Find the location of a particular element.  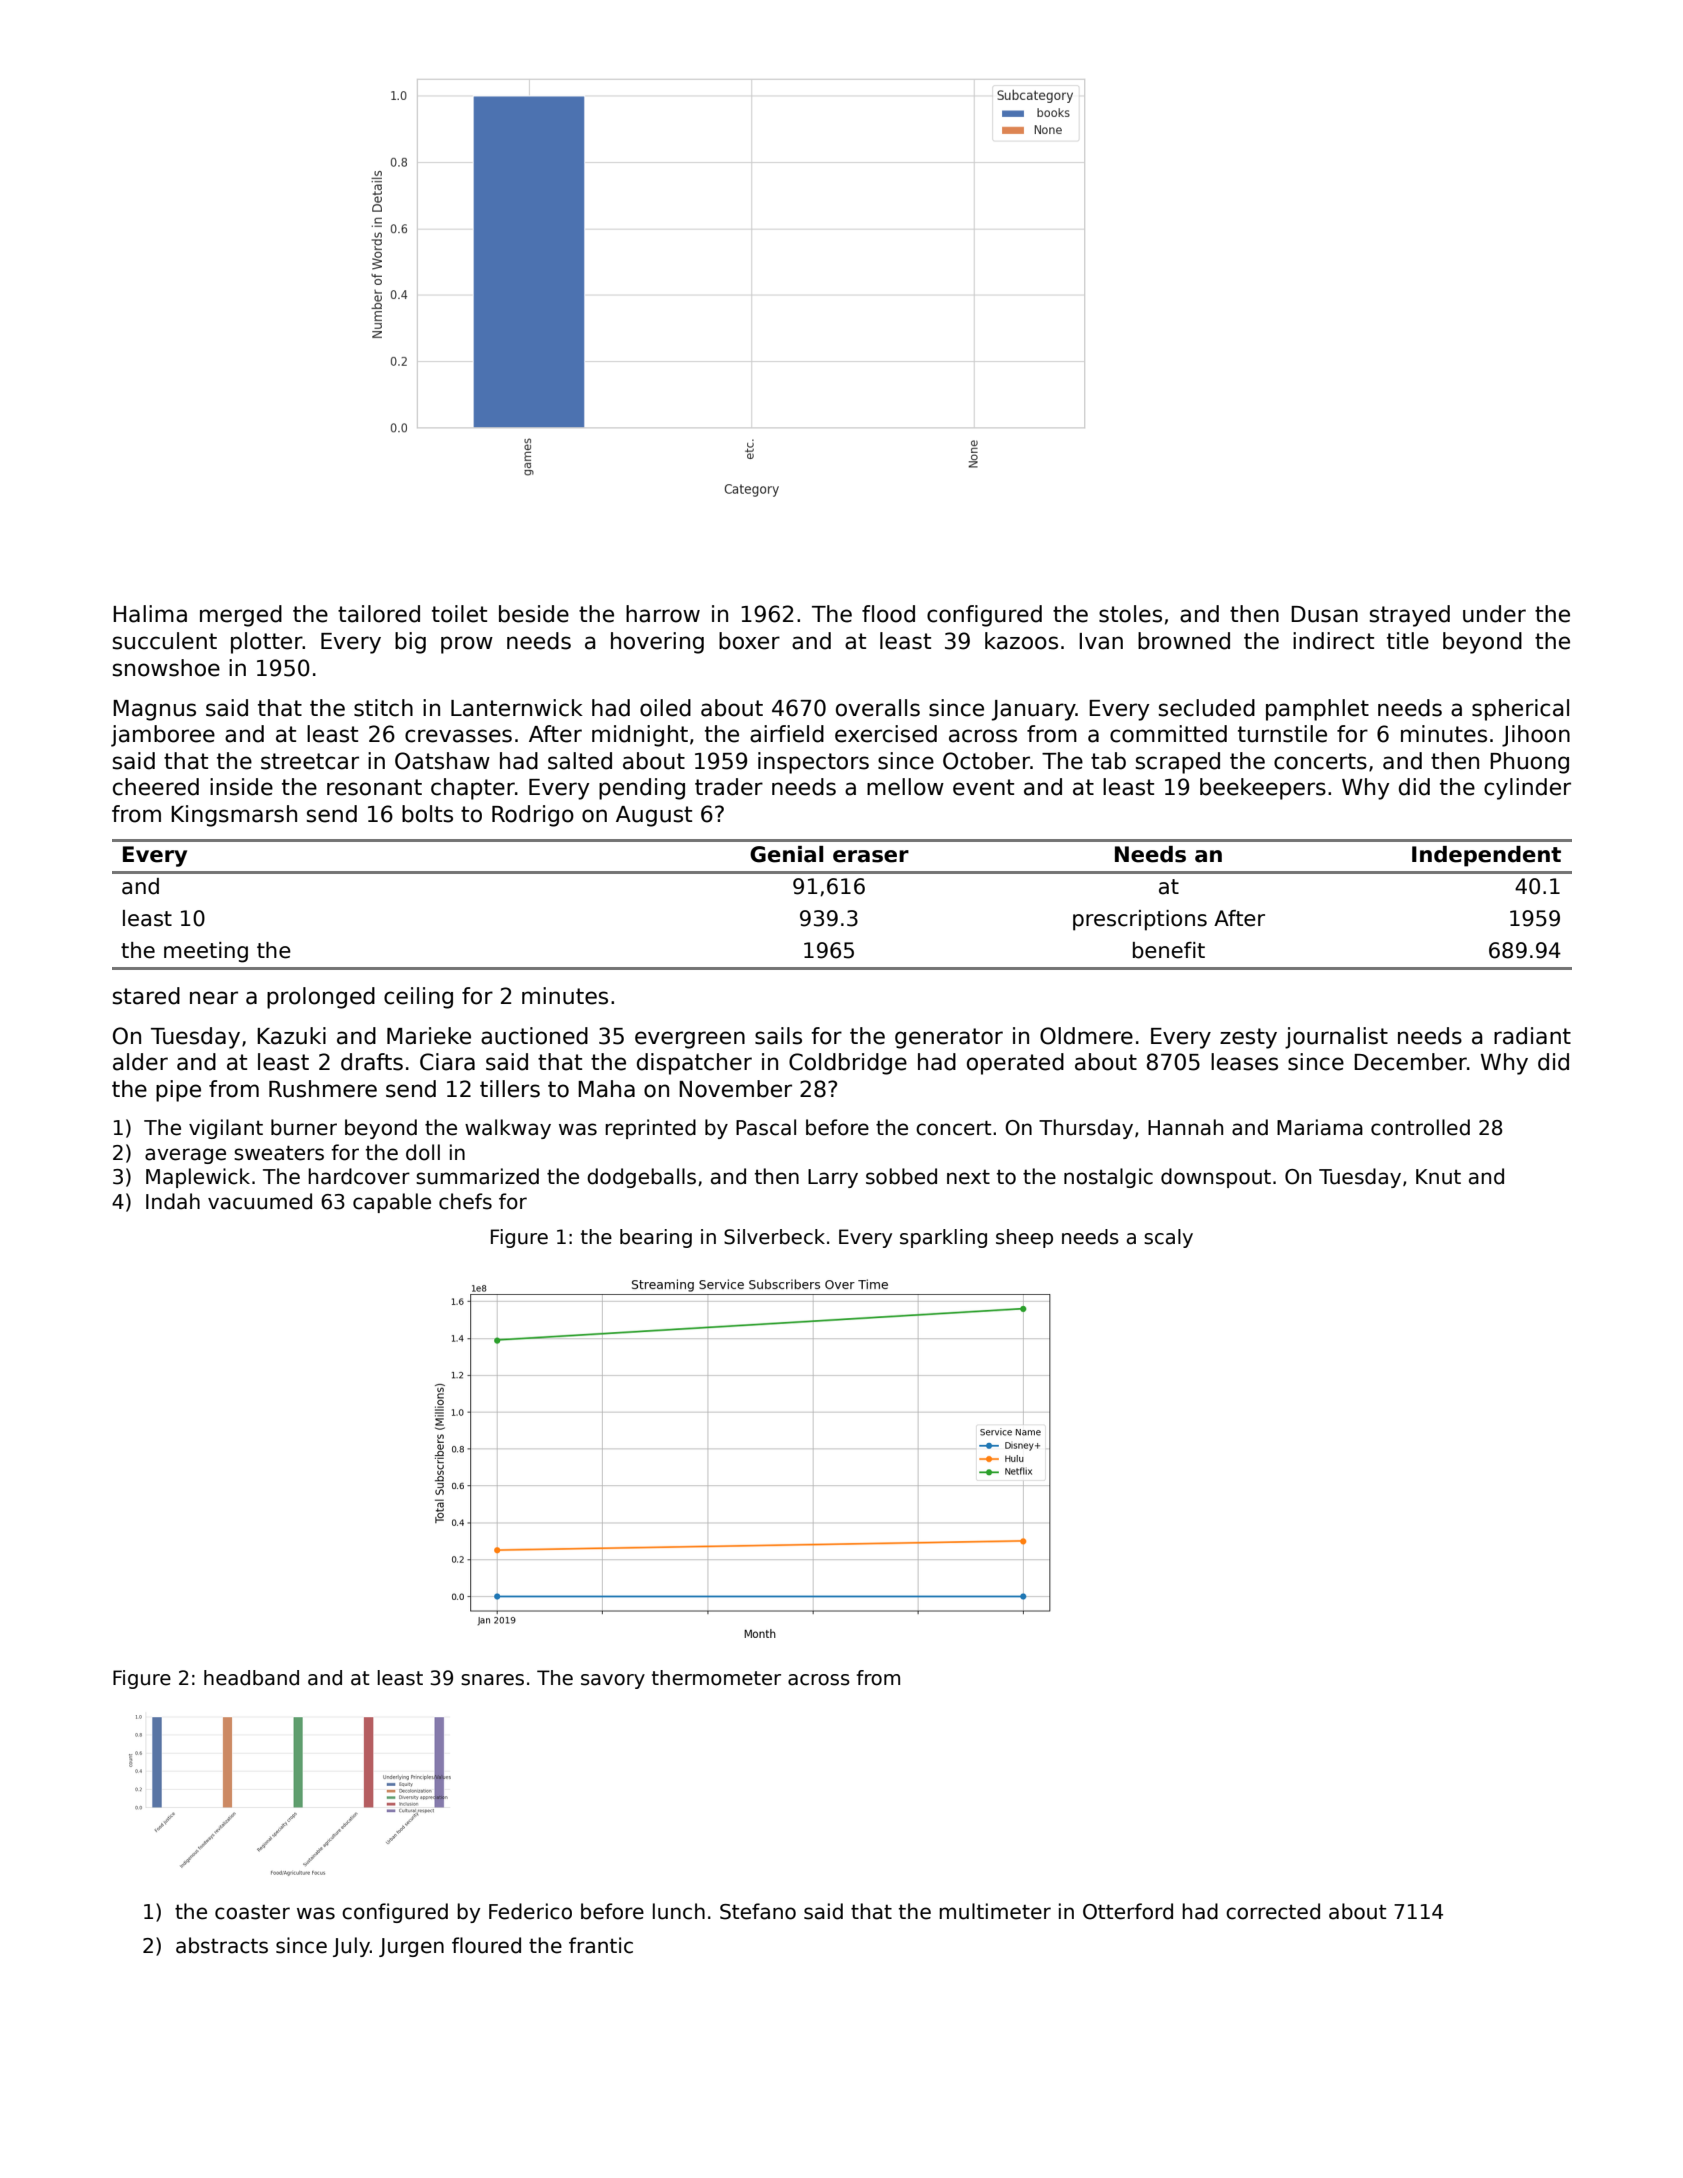

prescriptions is located at coordinates (1140, 920).
